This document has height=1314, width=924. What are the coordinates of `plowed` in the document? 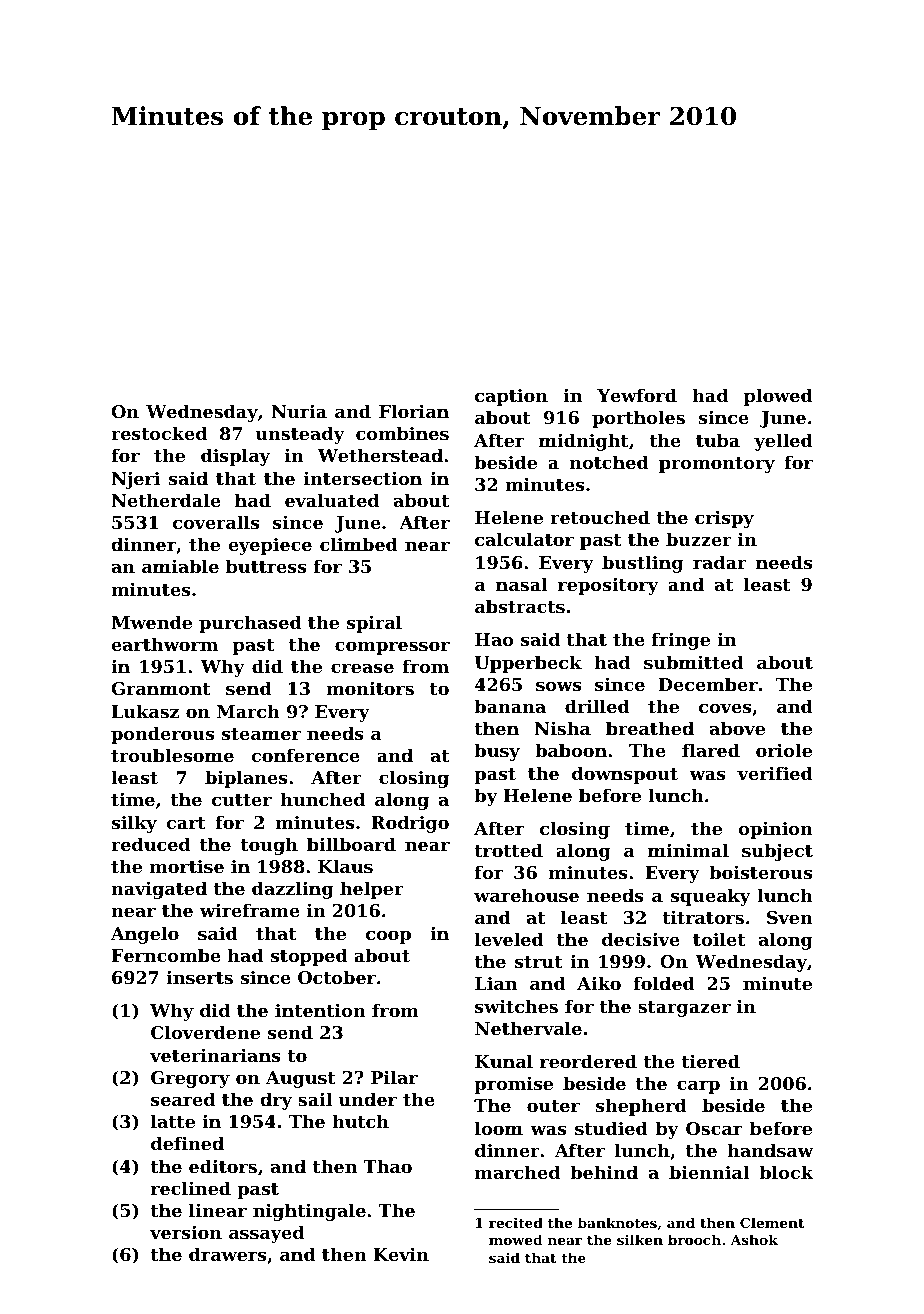 It's located at (778, 397).
